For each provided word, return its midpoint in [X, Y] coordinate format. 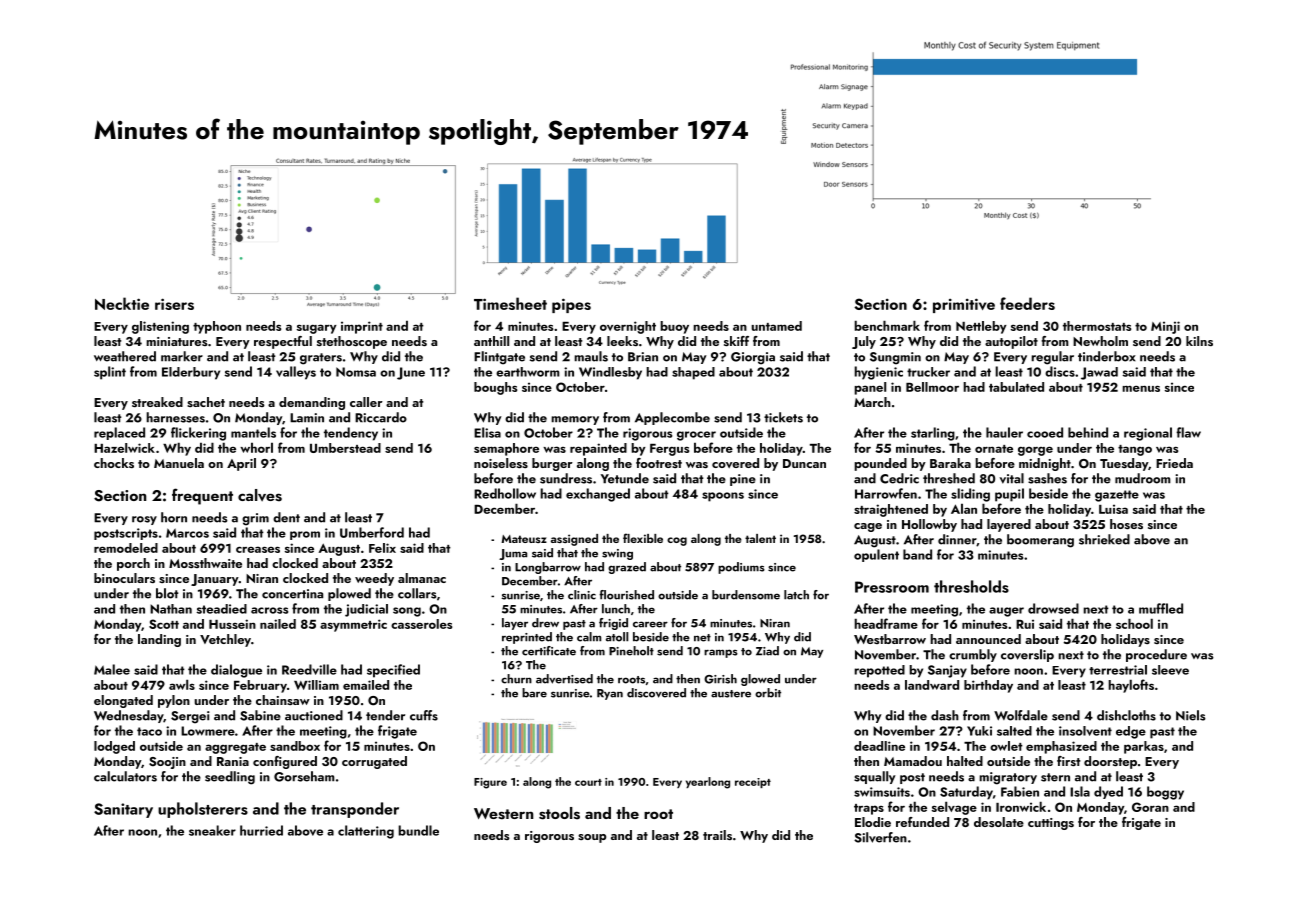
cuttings [1051, 824]
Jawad [1099, 373]
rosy [144, 520]
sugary [317, 329]
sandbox [295, 746]
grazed [627, 568]
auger [1006, 612]
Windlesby [610, 373]
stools [559, 813]
